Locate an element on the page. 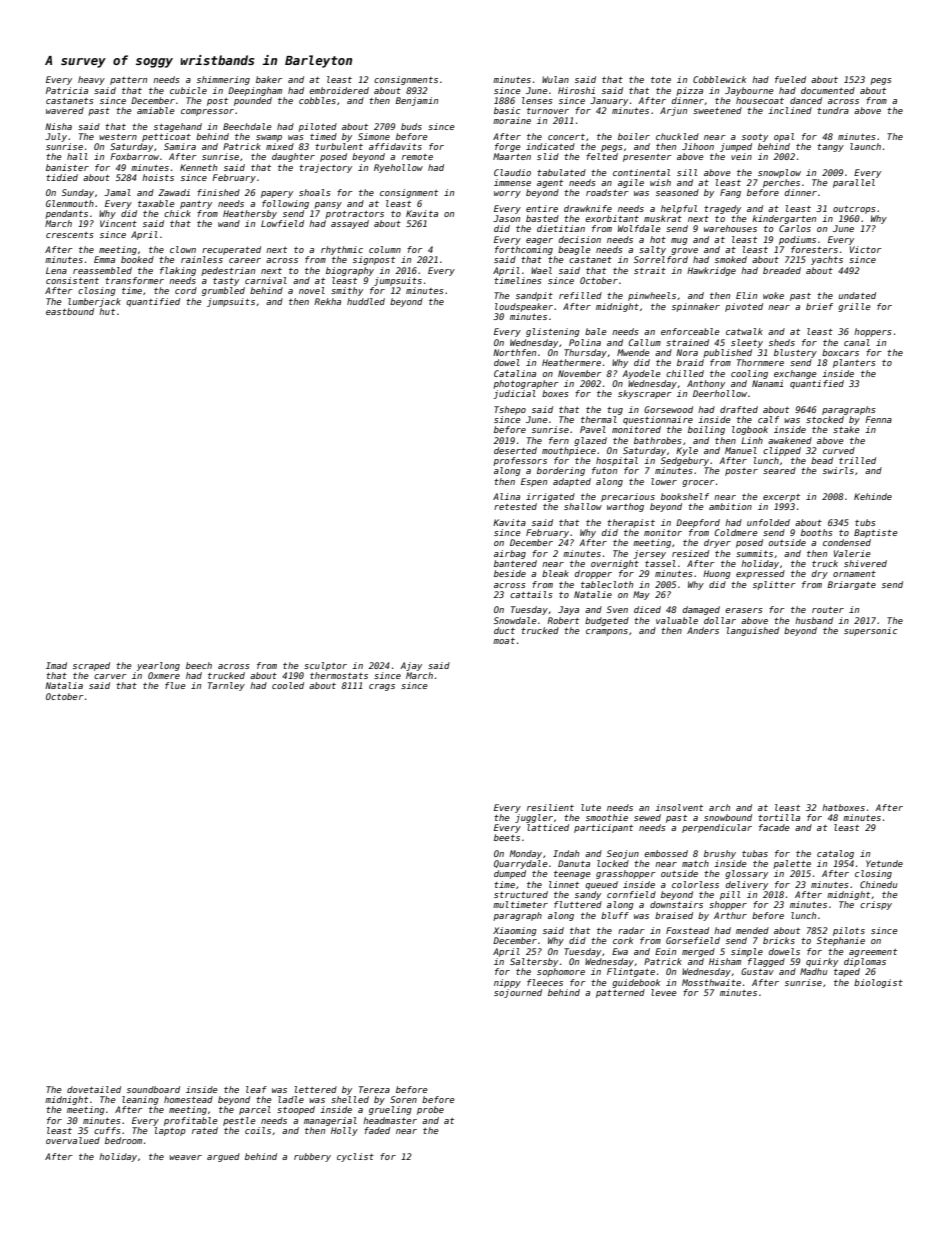  Indah is located at coordinates (566, 853).
